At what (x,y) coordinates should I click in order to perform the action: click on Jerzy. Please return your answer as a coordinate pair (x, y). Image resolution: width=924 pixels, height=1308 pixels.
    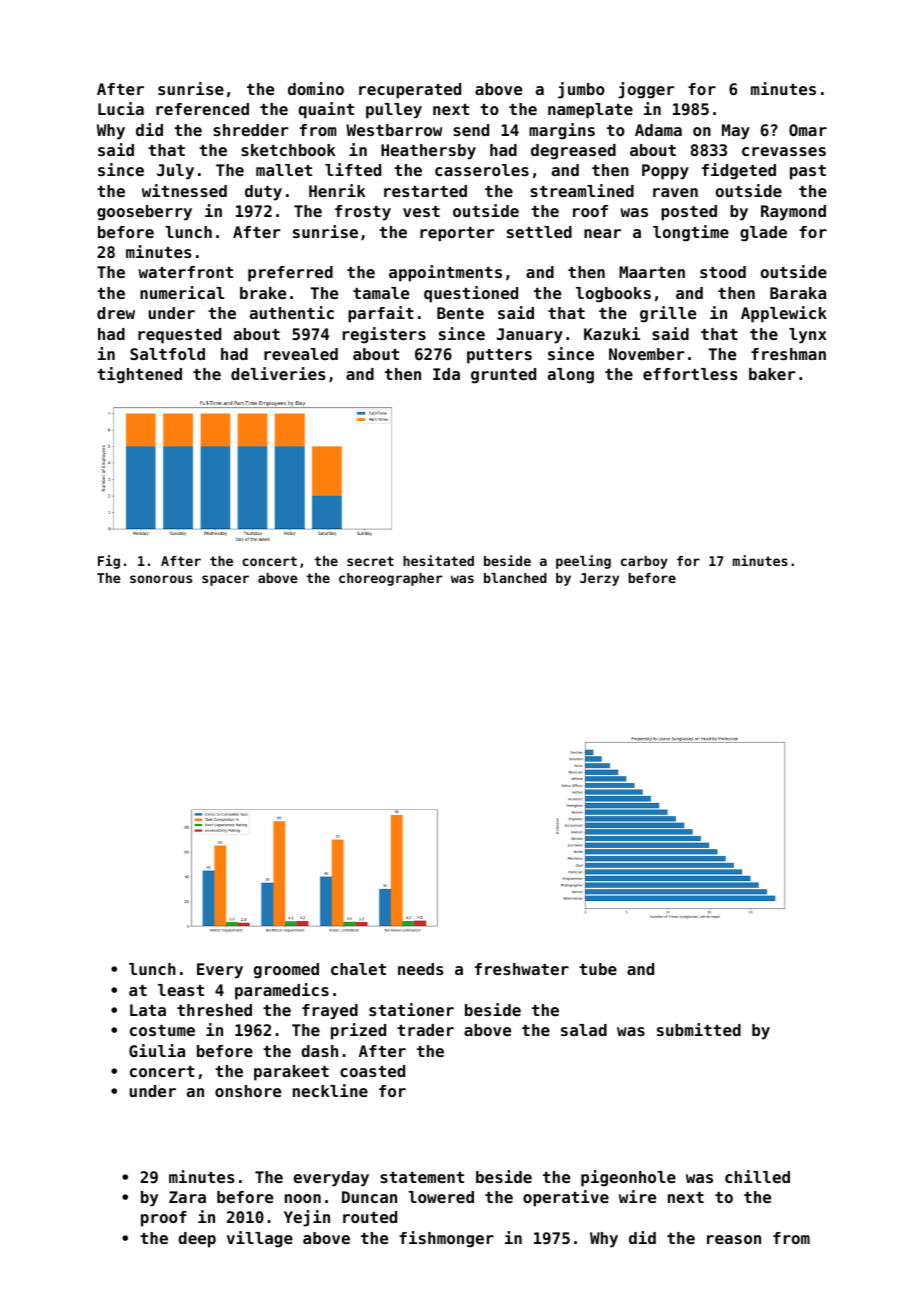
    Looking at the image, I should click on (599, 579).
